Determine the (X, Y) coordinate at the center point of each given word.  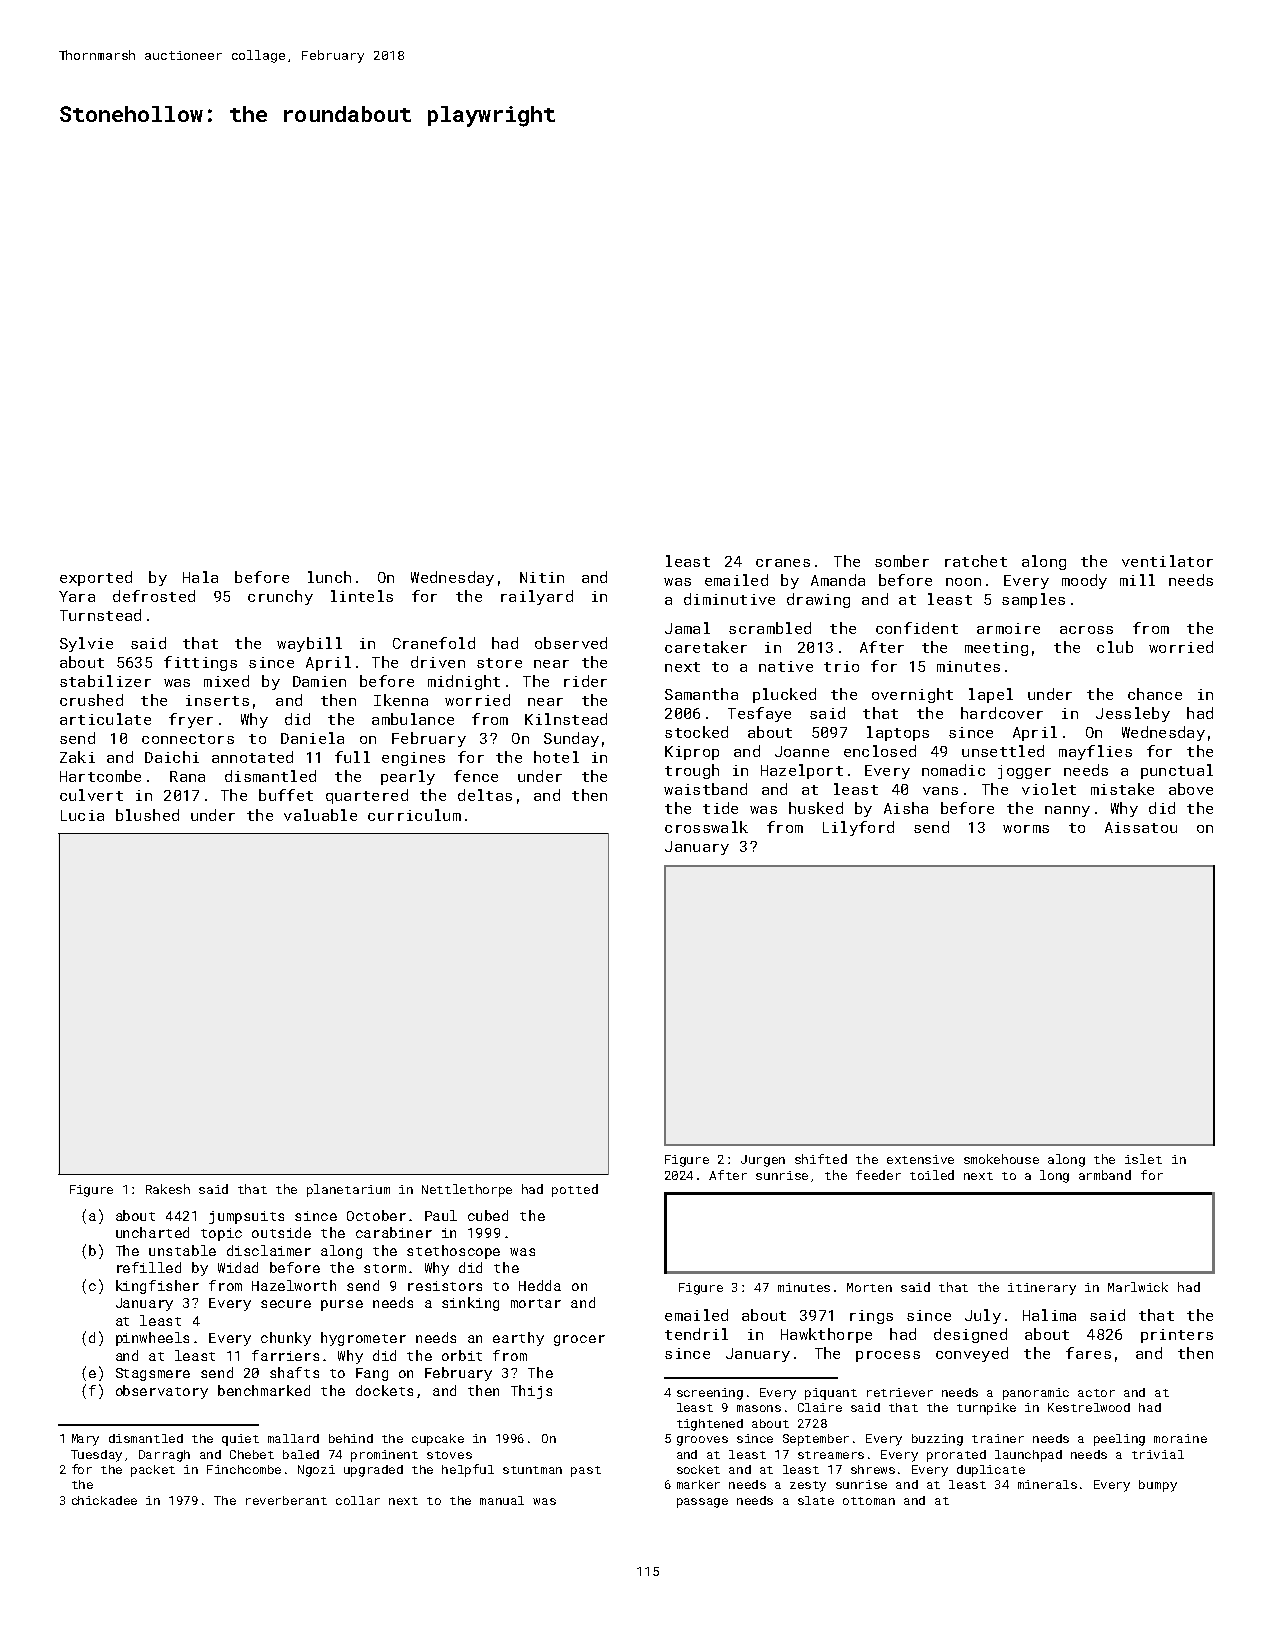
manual (502, 1500)
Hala (200, 577)
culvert (91, 795)
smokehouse (1001, 1159)
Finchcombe (244, 1469)
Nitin (542, 577)
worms (1026, 829)
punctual (1177, 771)
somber (902, 561)
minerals (1047, 1484)
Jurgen (763, 1161)
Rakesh (168, 1189)
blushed (147, 815)
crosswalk (706, 827)
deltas (485, 795)
